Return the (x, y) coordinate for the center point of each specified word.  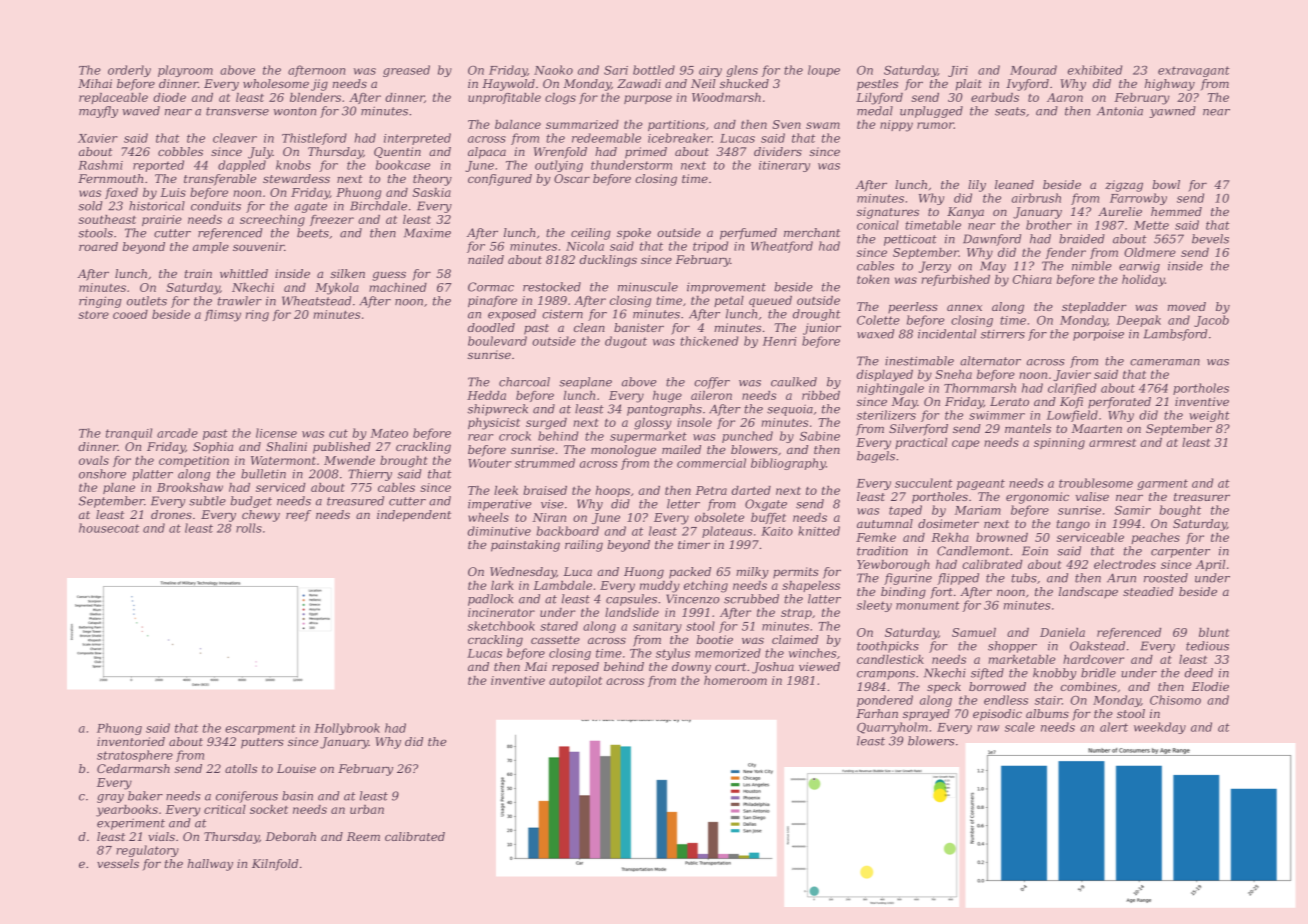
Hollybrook (347, 729)
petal (729, 301)
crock (515, 436)
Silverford (918, 430)
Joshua (773, 668)
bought (1180, 511)
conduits (216, 206)
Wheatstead (317, 301)
